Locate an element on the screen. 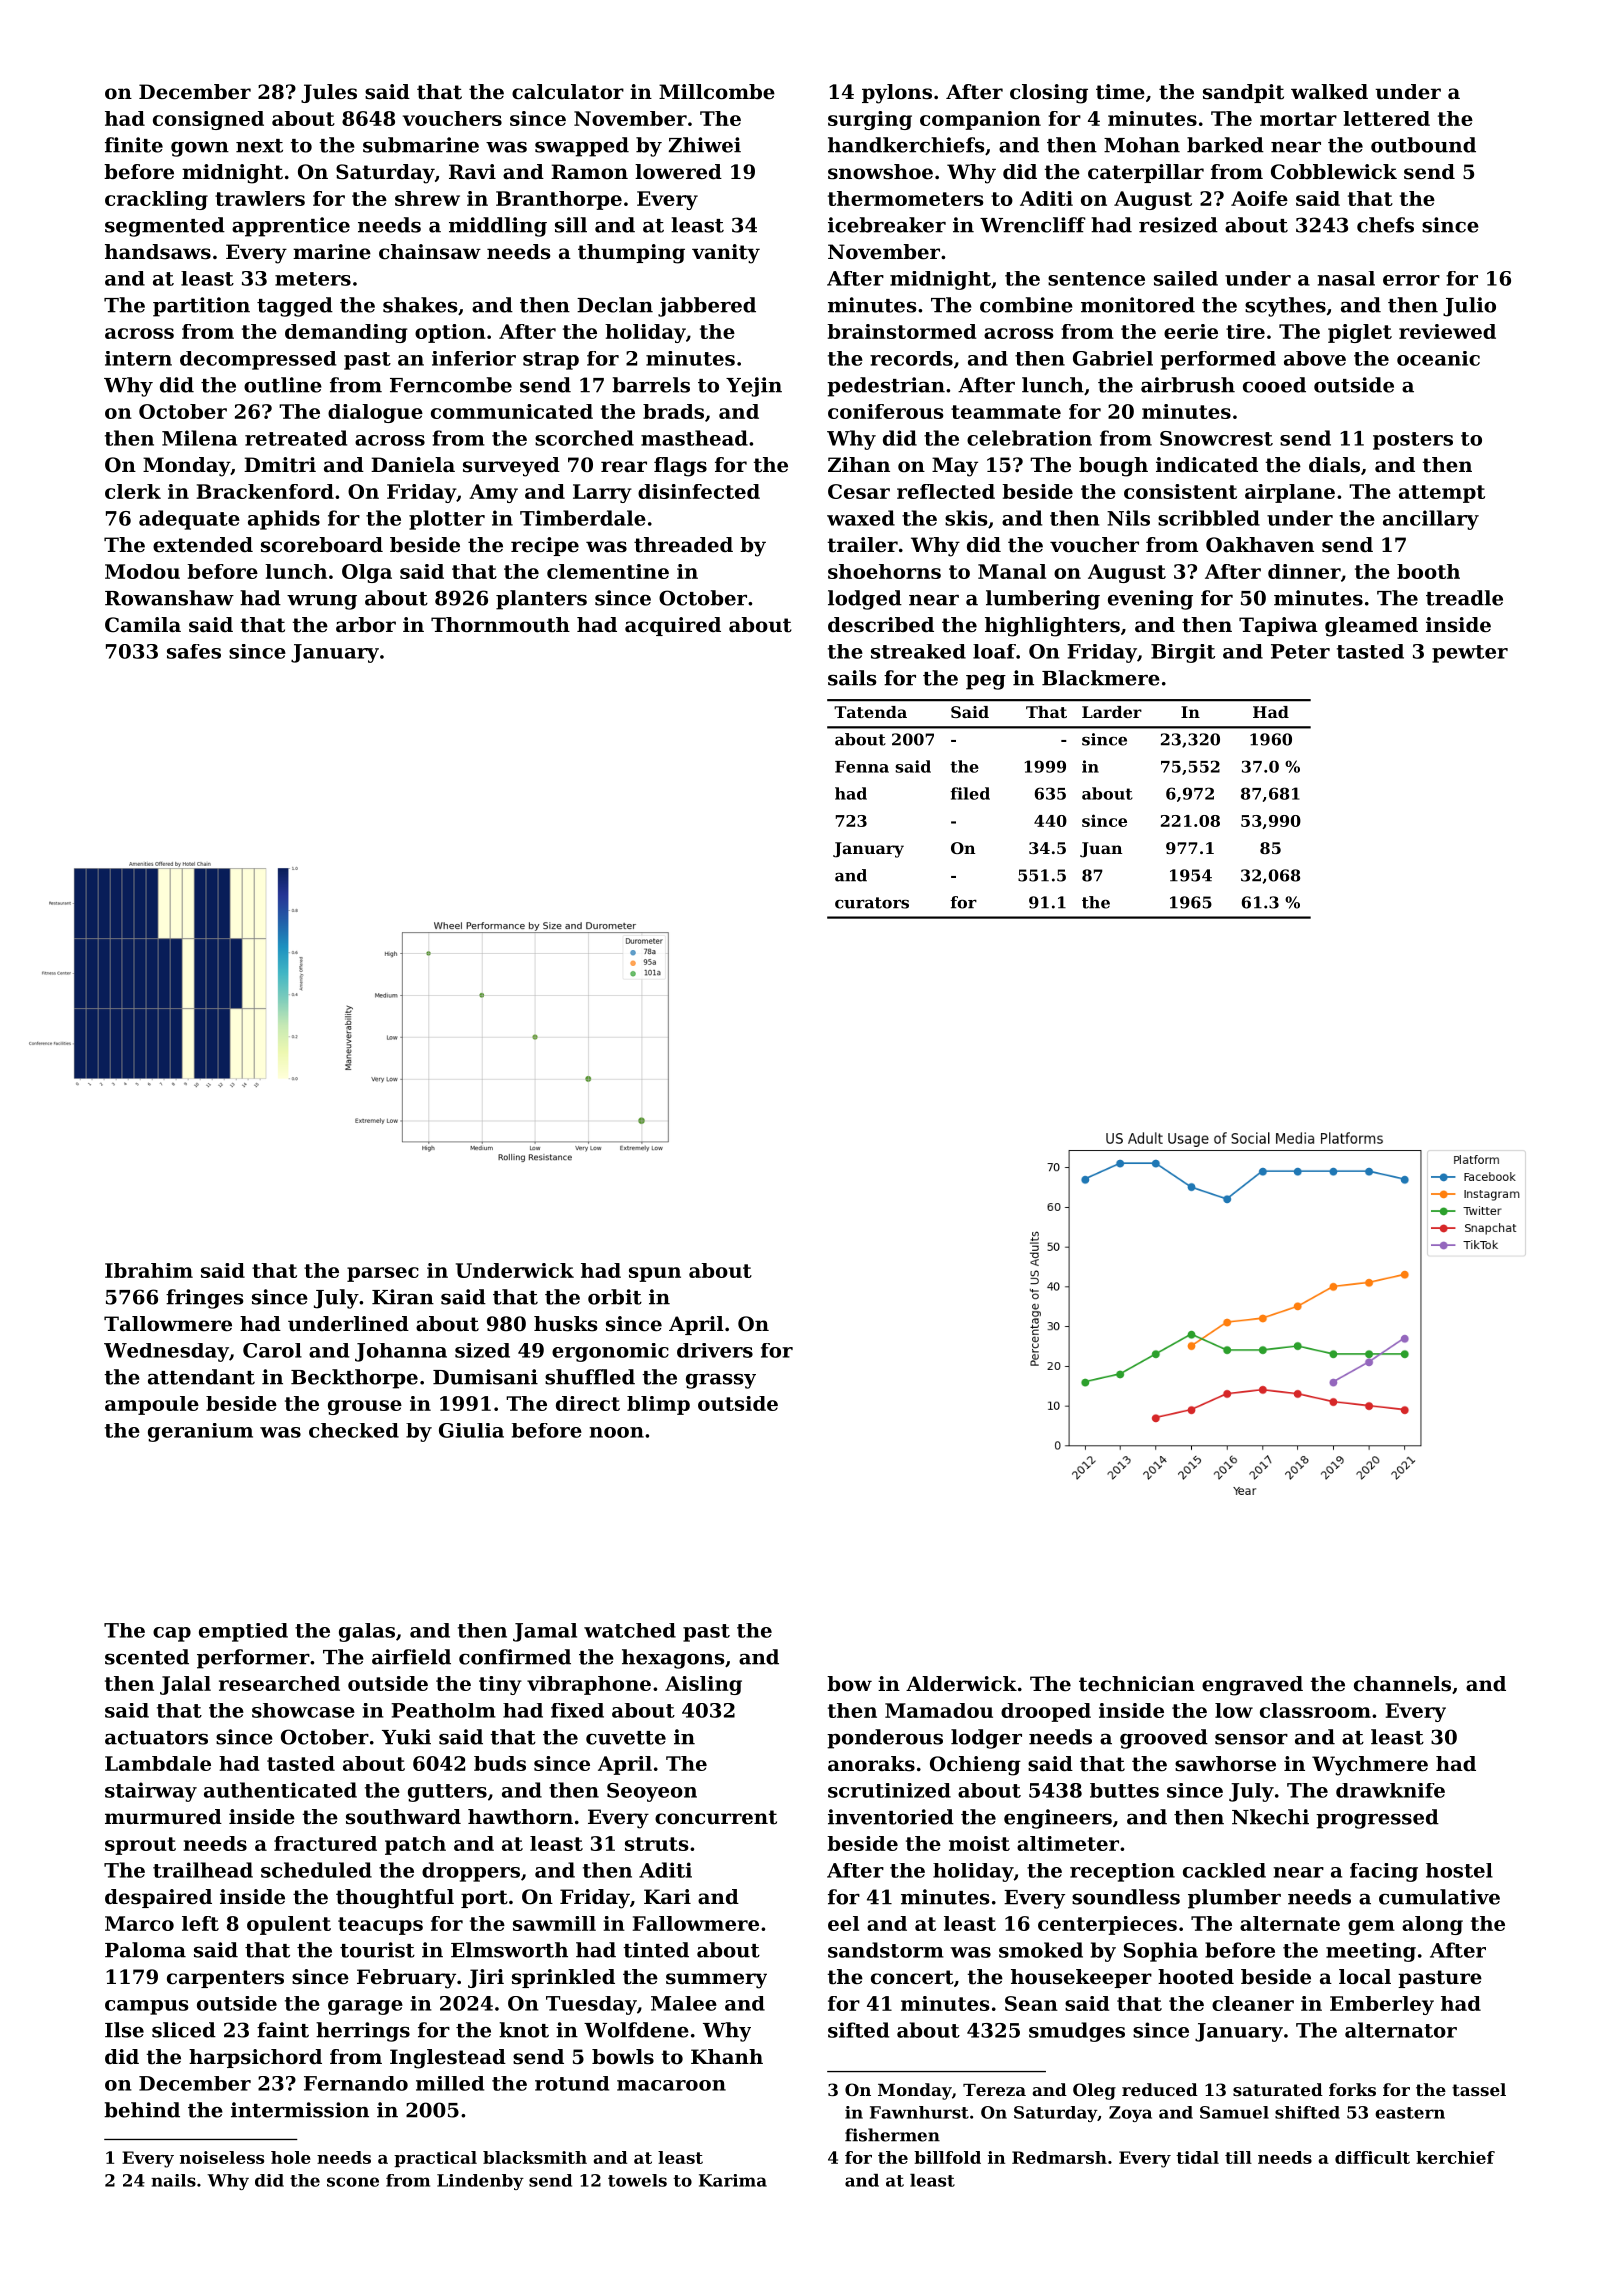 The height and width of the screenshot is (2292, 1620). milled is located at coordinates (450, 2083).
